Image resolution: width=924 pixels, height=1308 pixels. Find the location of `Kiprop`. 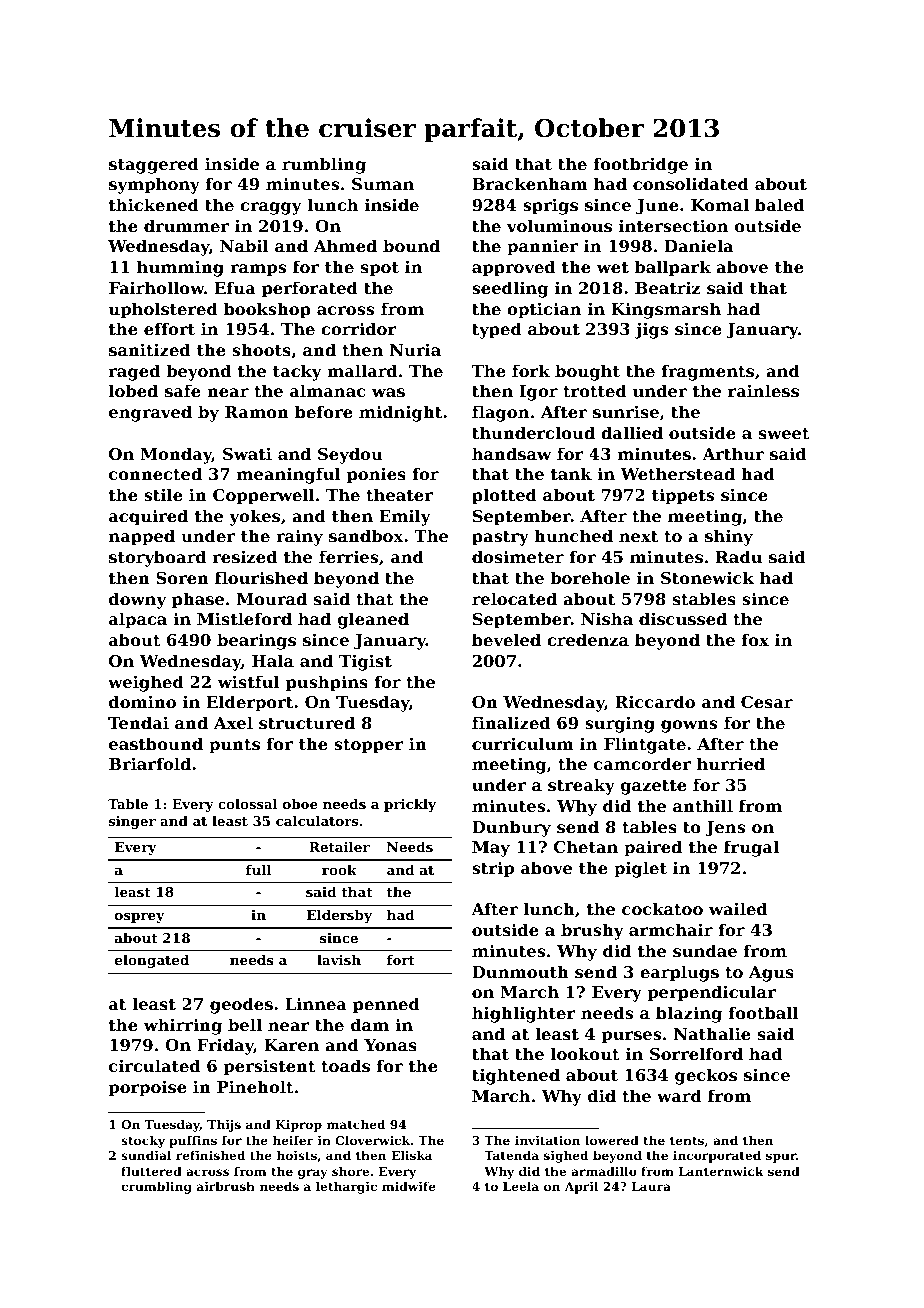

Kiprop is located at coordinates (298, 1126).
